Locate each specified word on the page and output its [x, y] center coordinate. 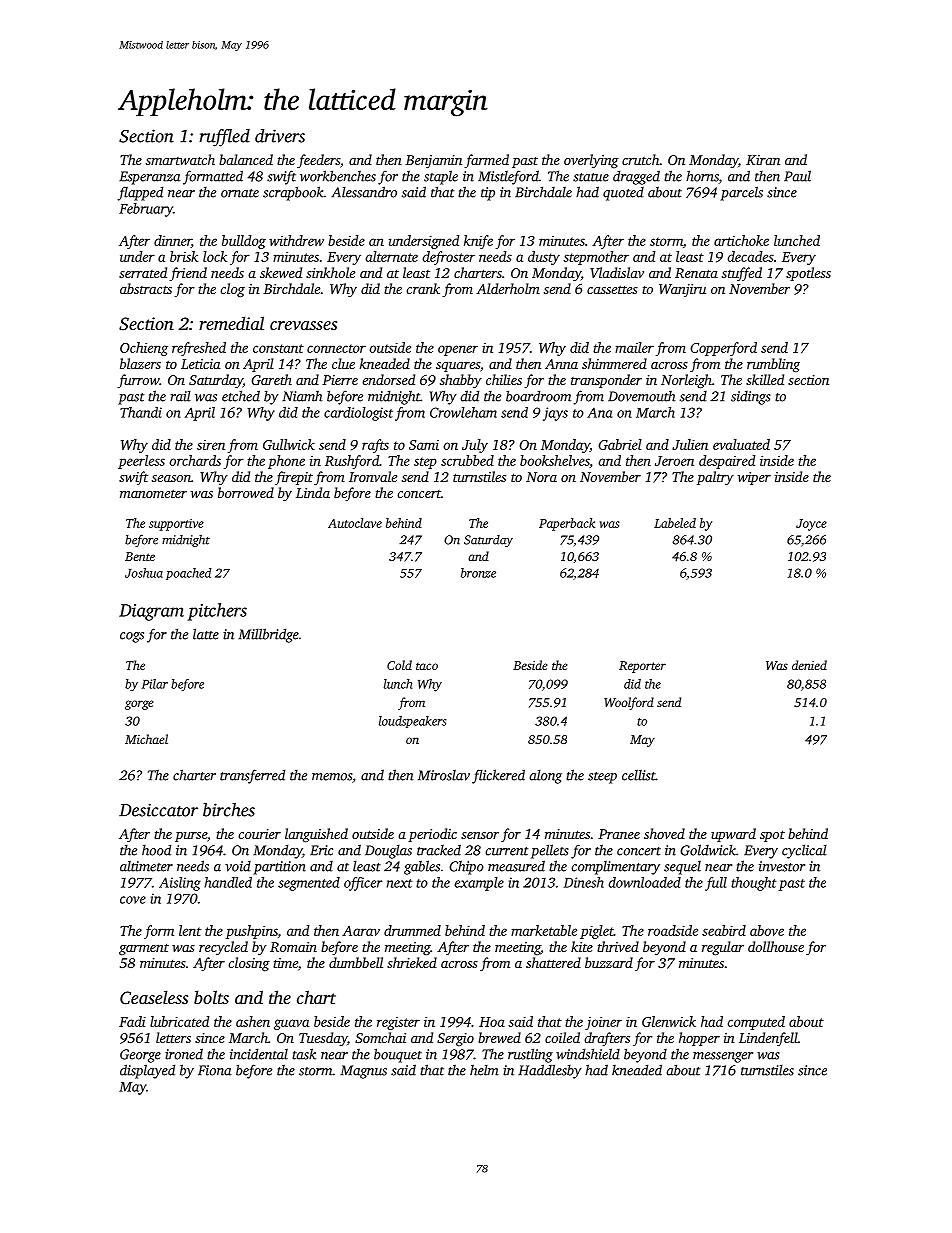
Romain [293, 947]
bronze [478, 573]
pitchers [217, 612]
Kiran [763, 160]
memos [332, 777]
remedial [231, 323]
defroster [449, 258]
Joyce [811, 525]
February [146, 210]
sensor [480, 835]
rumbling [773, 365]
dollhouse [776, 946]
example [479, 884]
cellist [639, 775]
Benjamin [433, 161]
